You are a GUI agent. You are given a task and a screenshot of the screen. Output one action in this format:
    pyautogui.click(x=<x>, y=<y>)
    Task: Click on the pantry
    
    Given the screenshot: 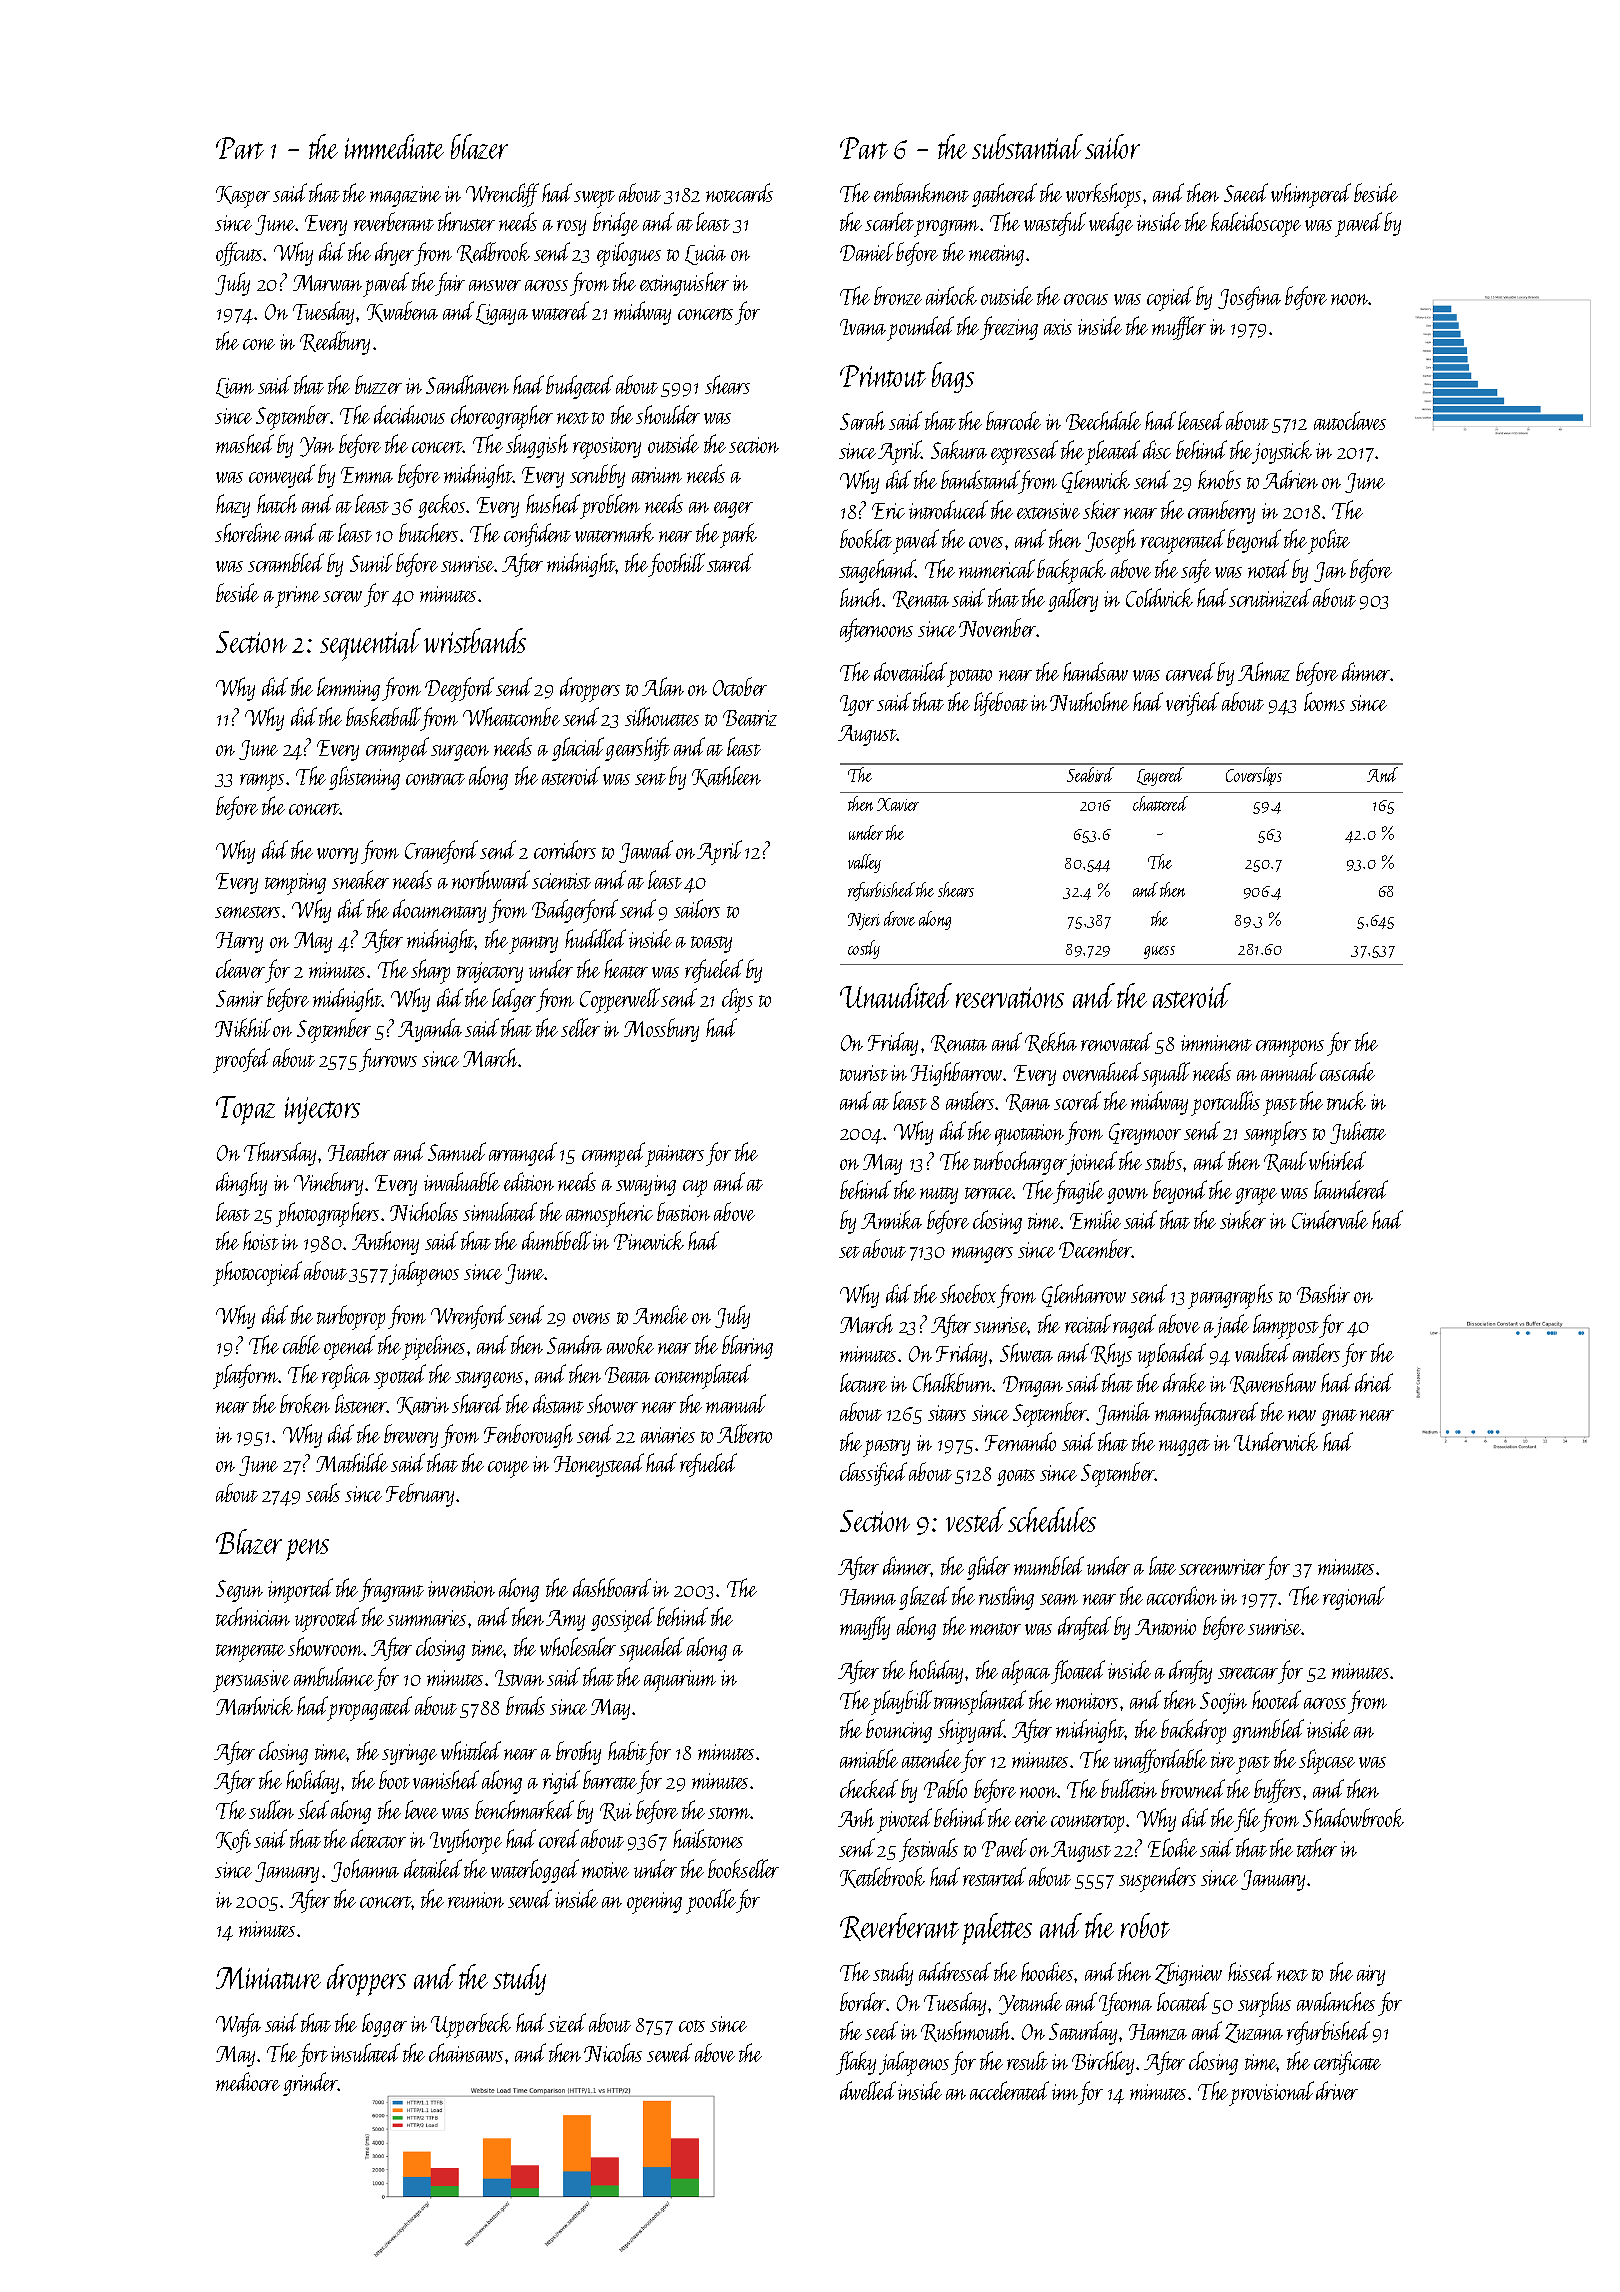 What is the action you would take?
    pyautogui.click(x=533, y=945)
